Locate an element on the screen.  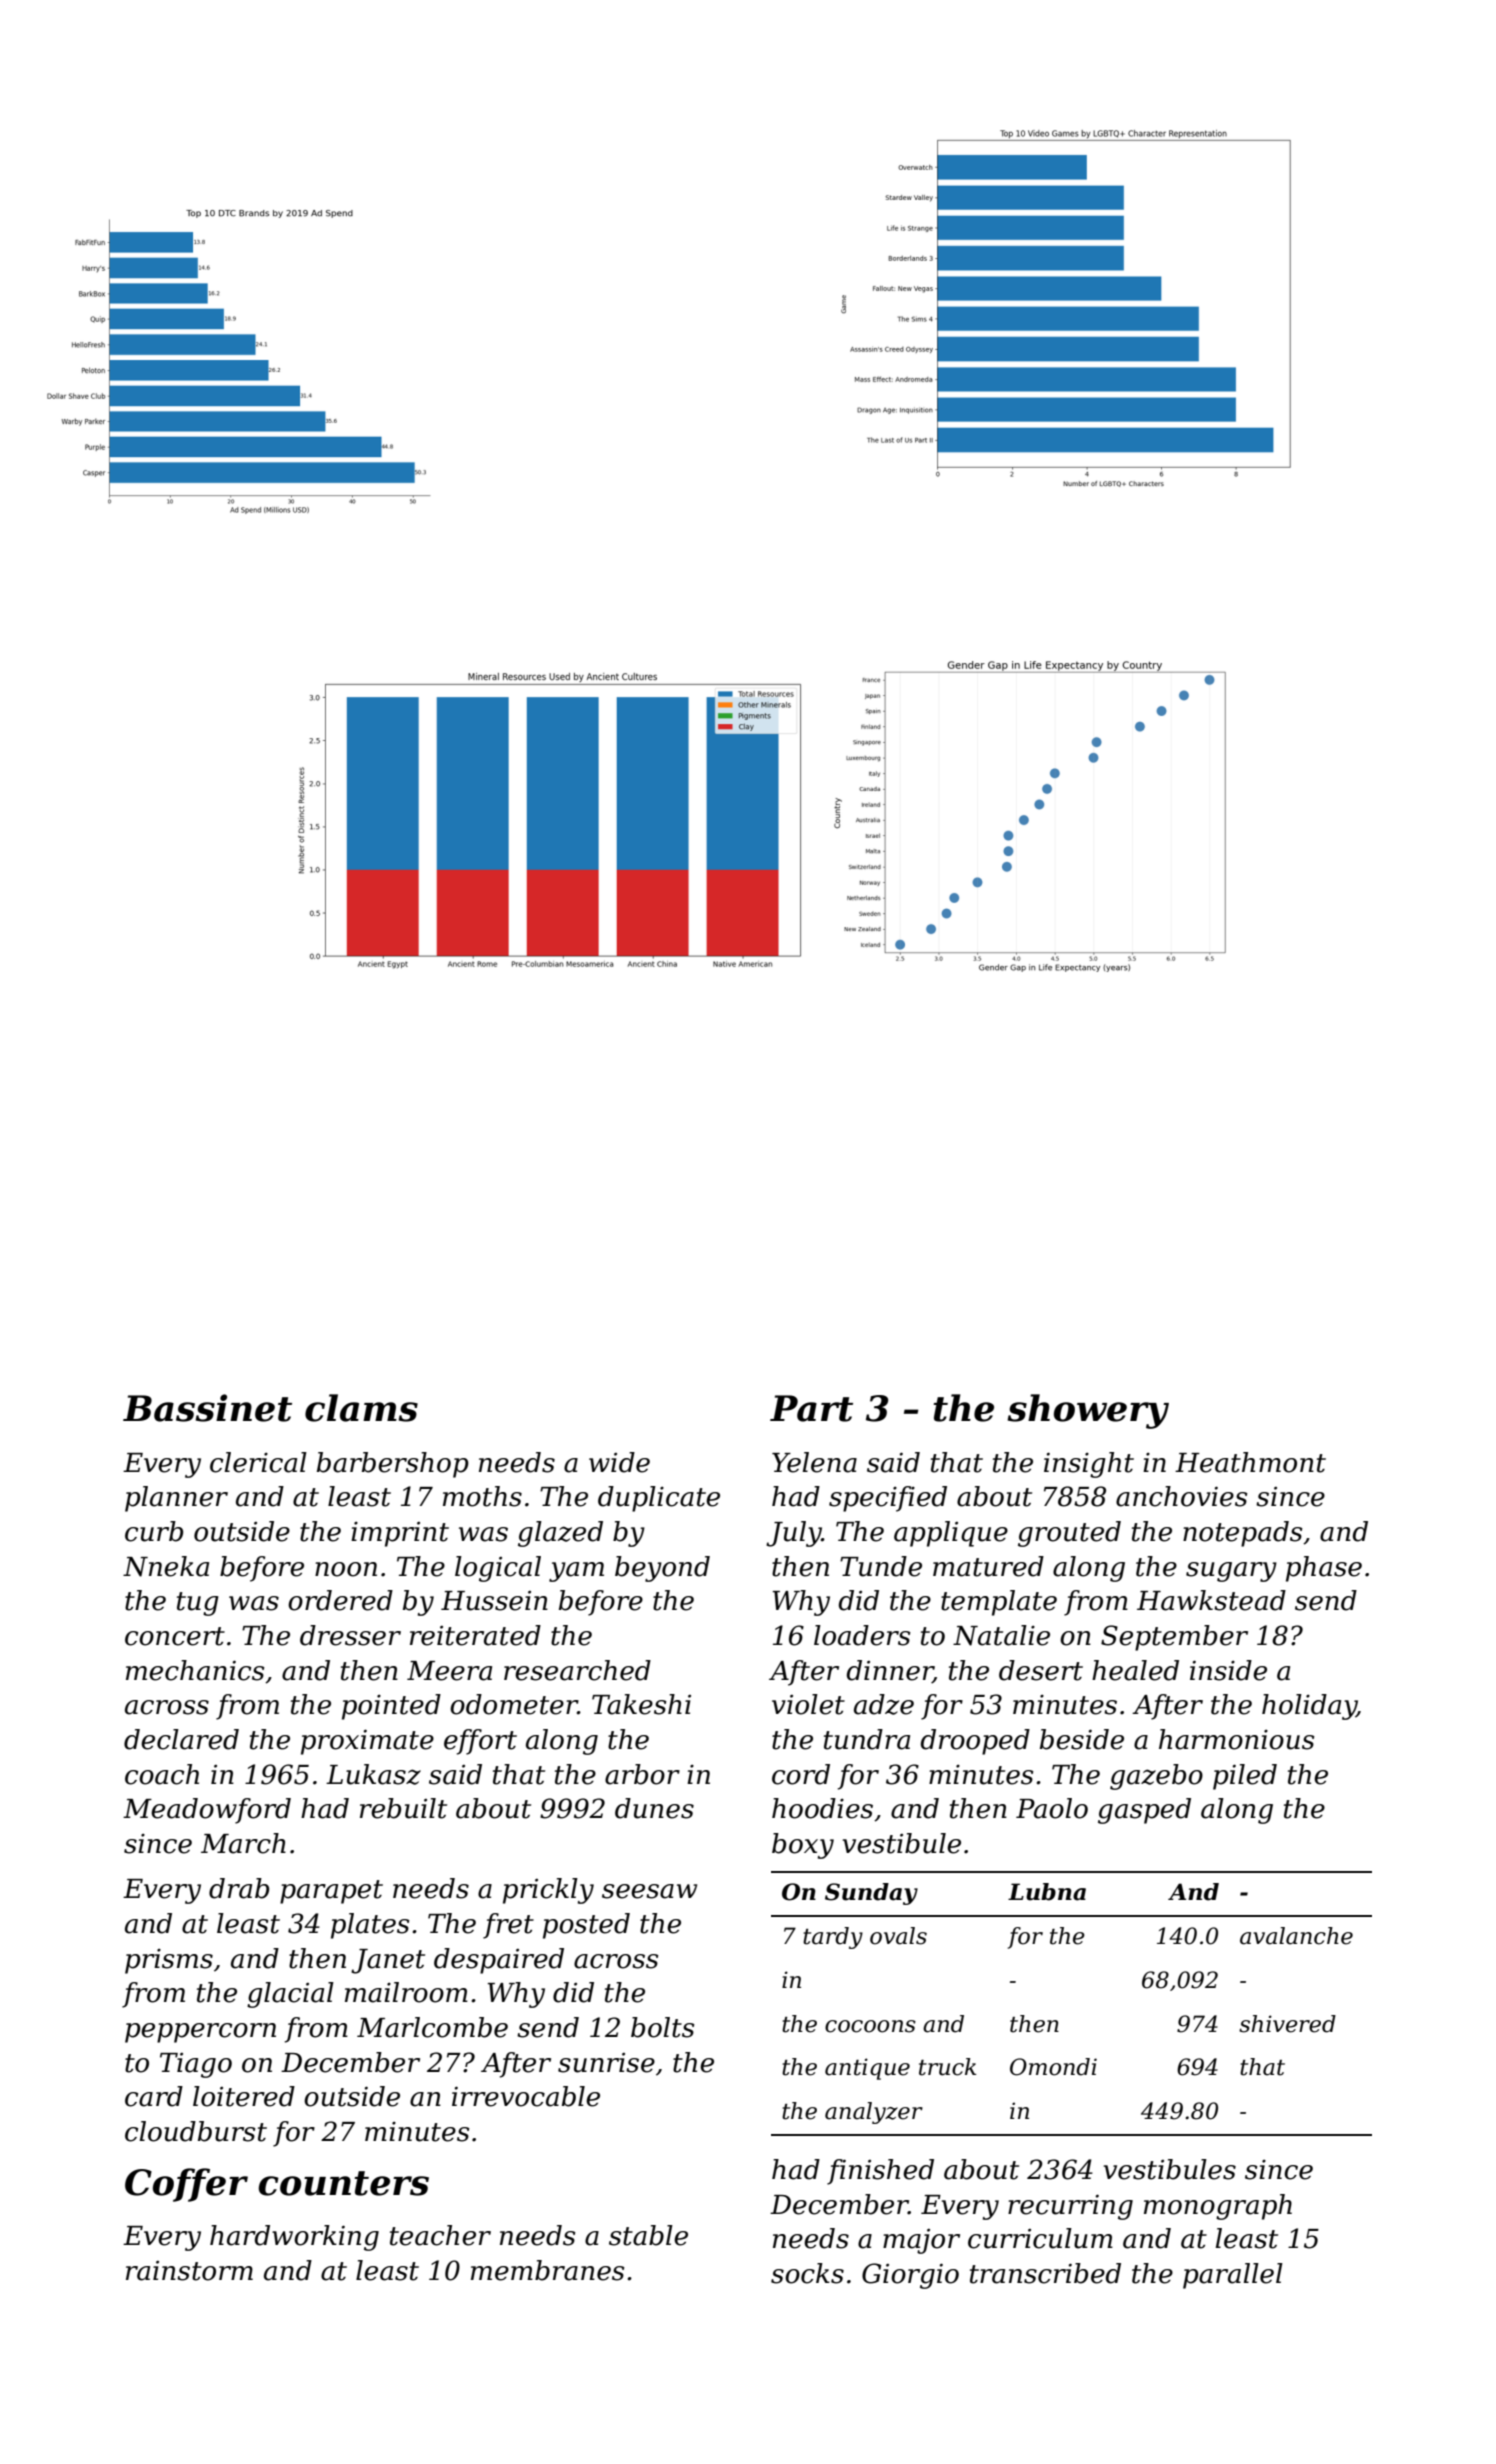
rainstorm is located at coordinates (189, 2271).
